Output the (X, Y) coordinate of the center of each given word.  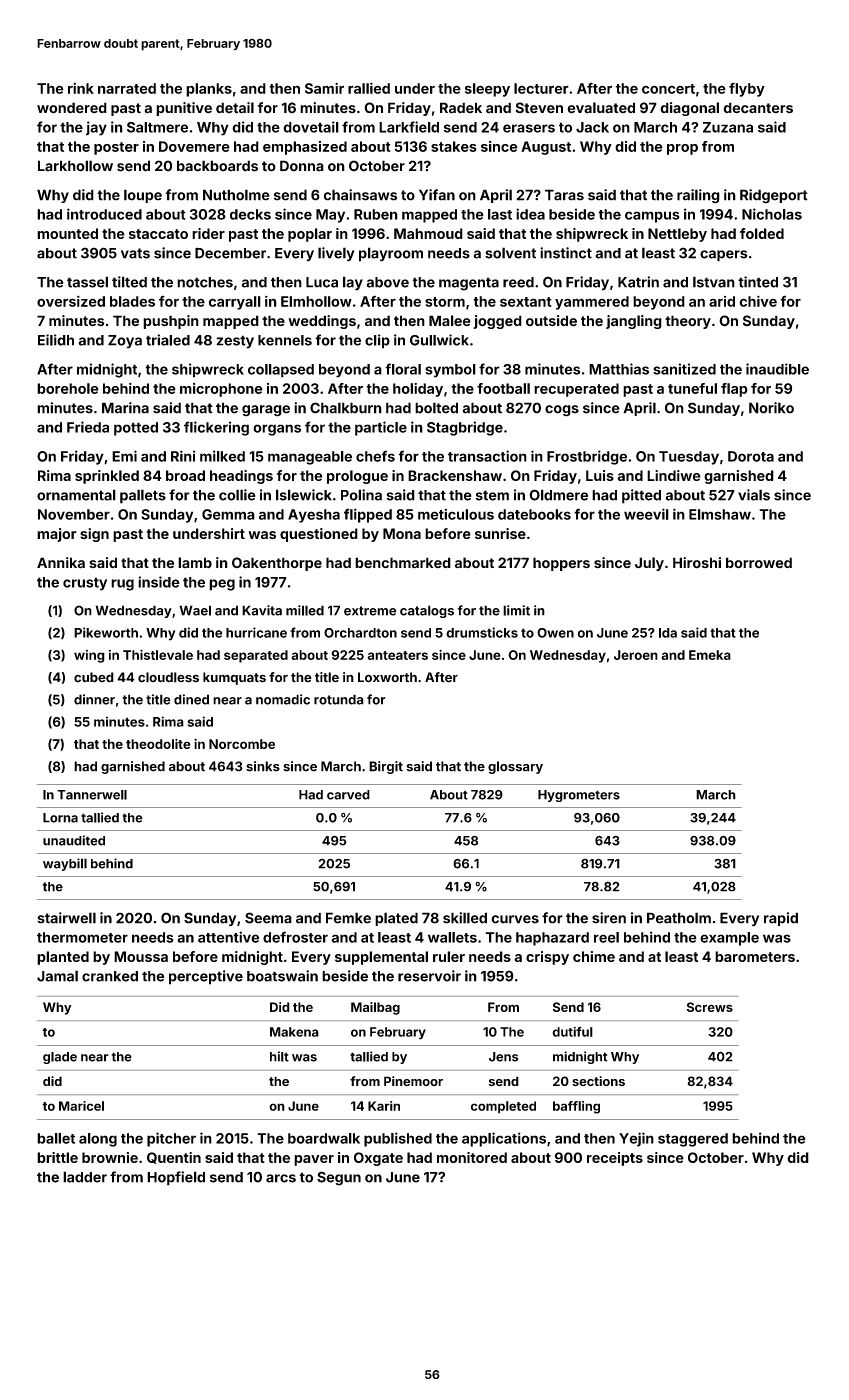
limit (516, 610)
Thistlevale (158, 654)
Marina (125, 408)
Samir (324, 88)
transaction (487, 456)
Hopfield (176, 1178)
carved (348, 795)
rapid (781, 919)
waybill (65, 864)
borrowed (759, 563)
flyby (747, 89)
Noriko (771, 408)
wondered (72, 108)
